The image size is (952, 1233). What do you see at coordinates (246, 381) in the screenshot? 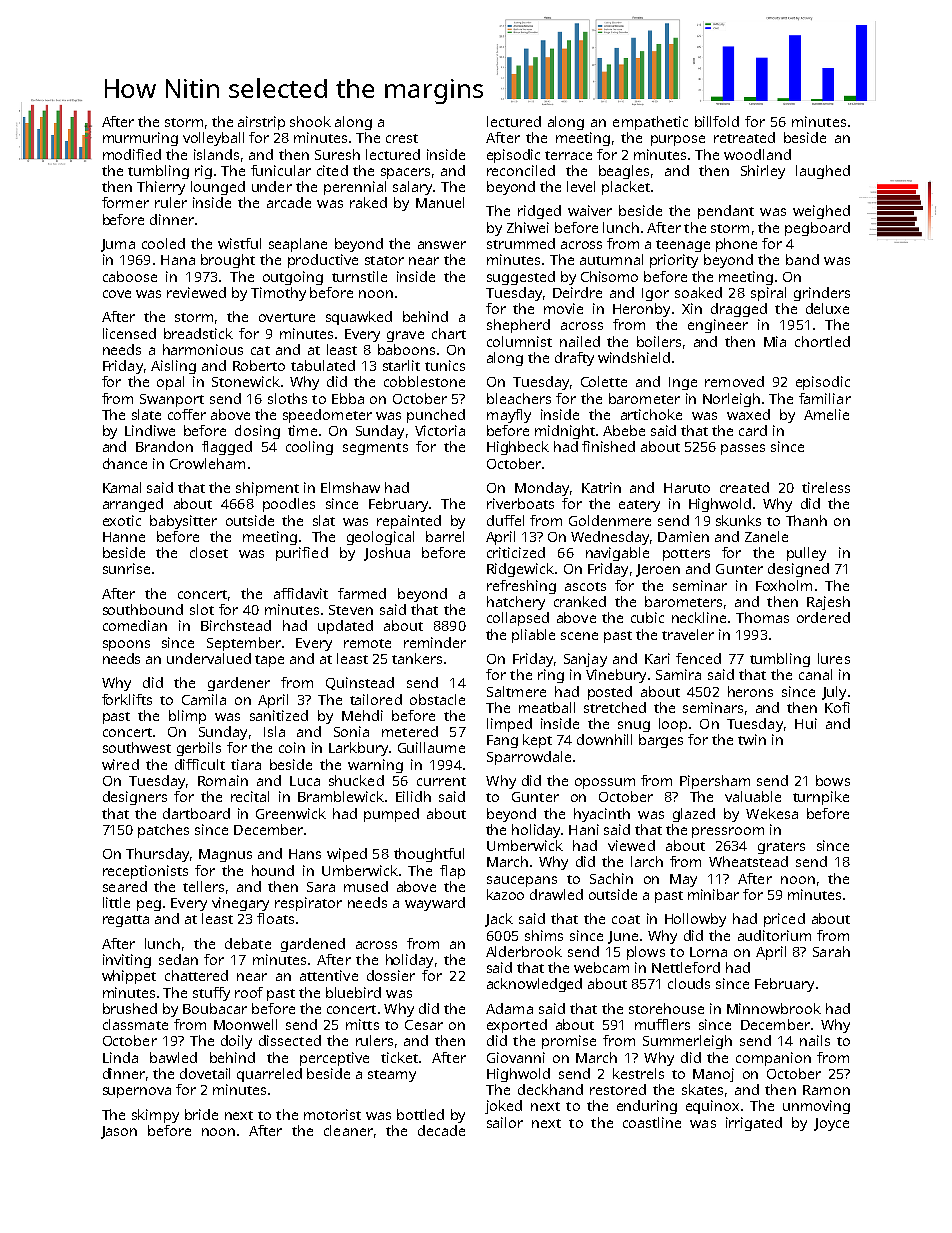
I see `Stonewick` at bounding box center [246, 381].
